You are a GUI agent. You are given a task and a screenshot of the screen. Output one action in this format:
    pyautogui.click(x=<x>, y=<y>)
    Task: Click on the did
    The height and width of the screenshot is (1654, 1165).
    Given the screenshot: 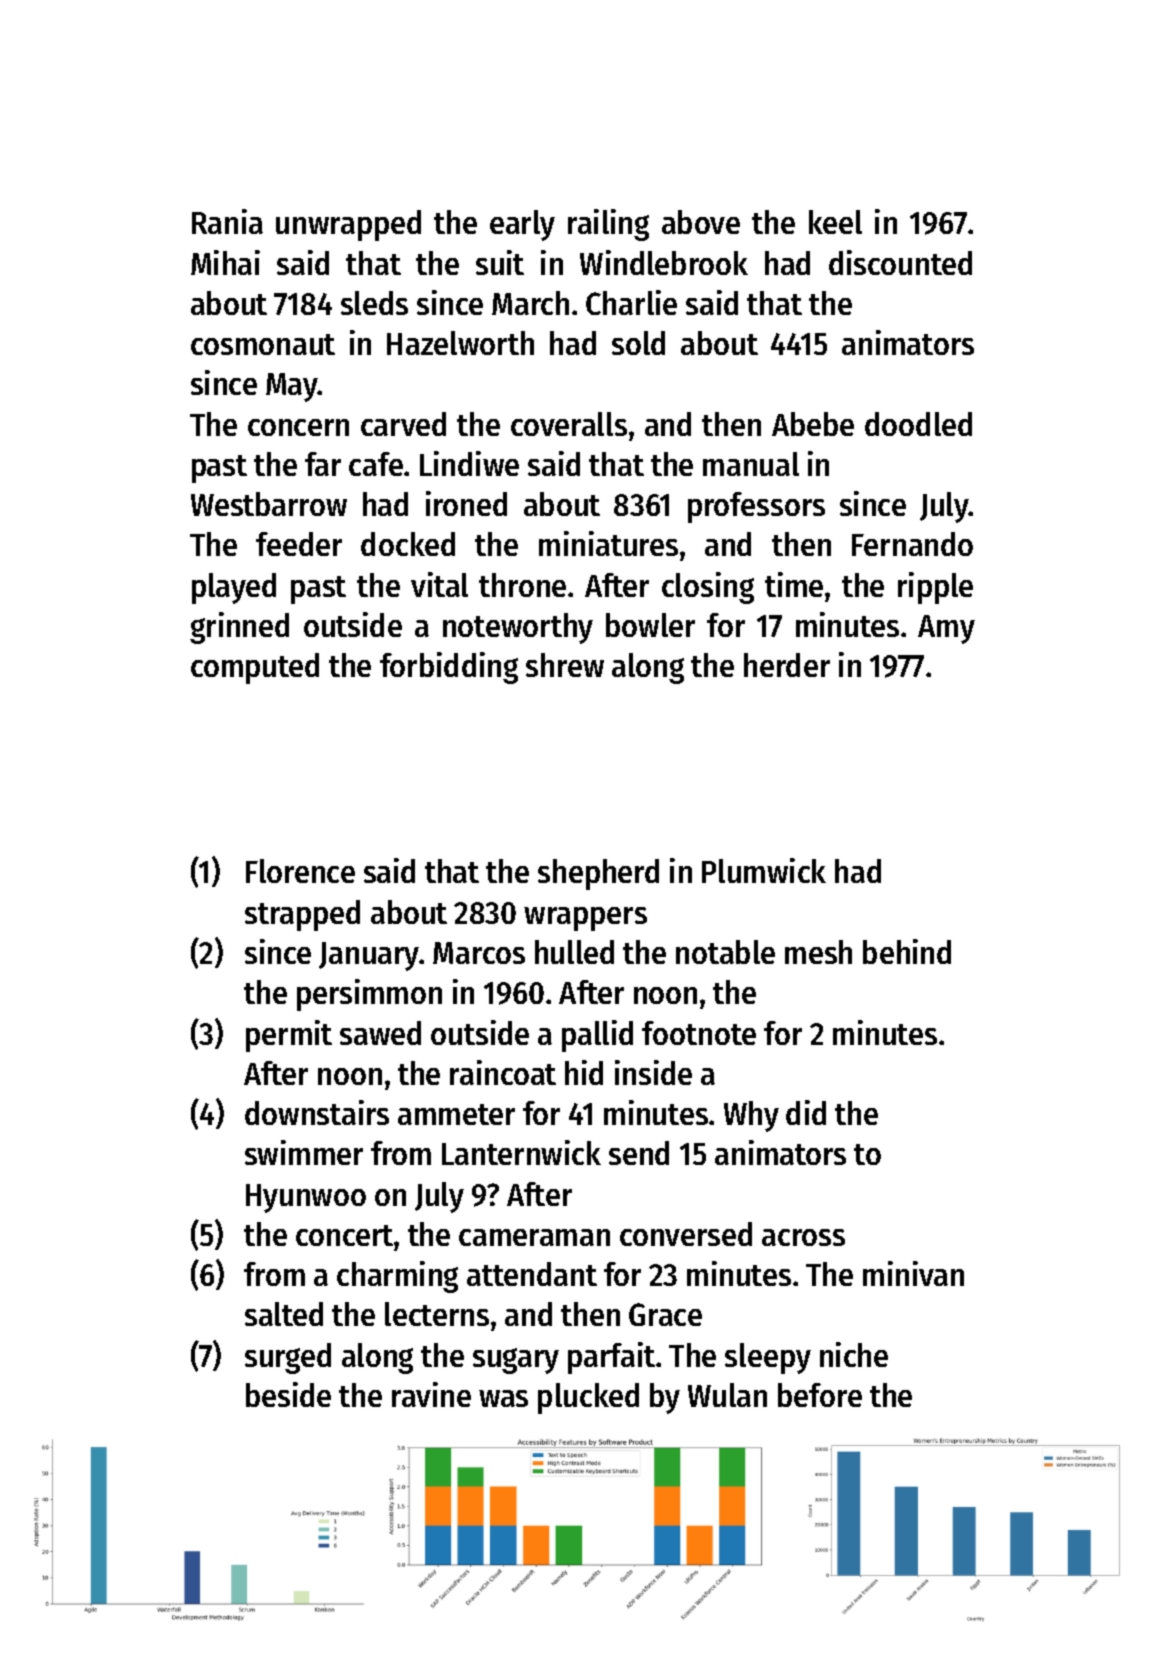 What is the action you would take?
    pyautogui.click(x=806, y=1112)
